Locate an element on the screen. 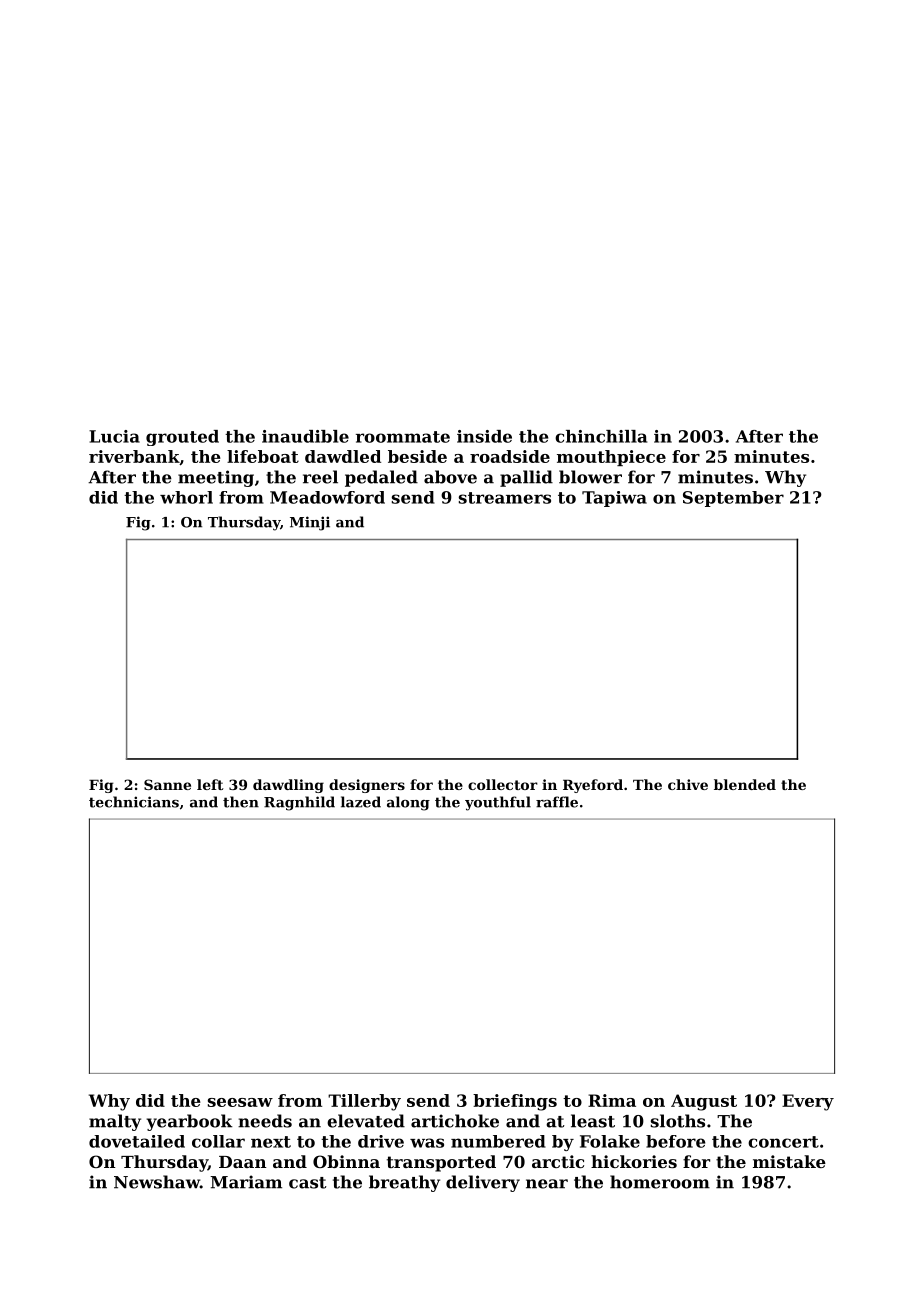 The width and height of the screenshot is (924, 1308). blended is located at coordinates (745, 784).
